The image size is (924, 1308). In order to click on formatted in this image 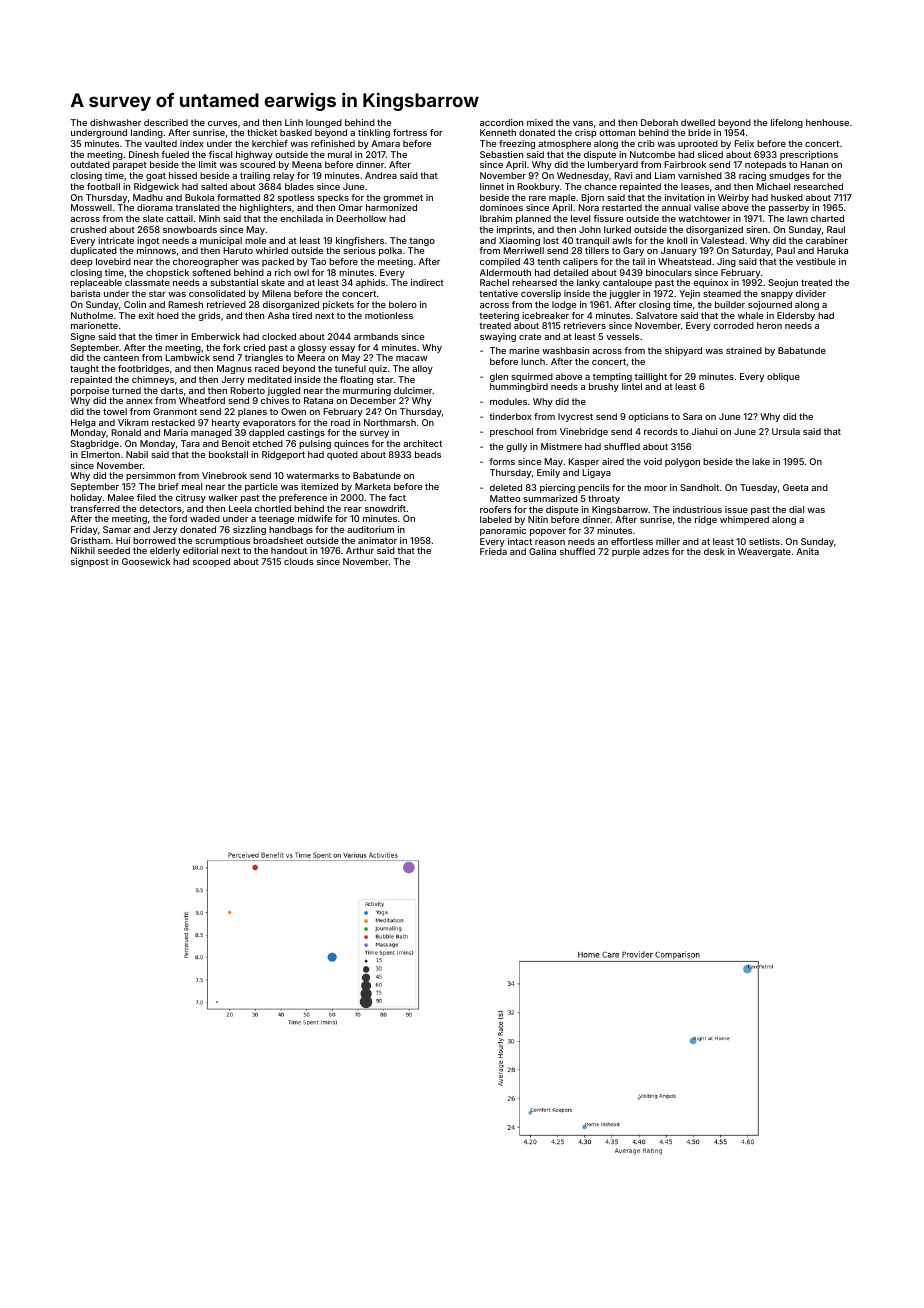, I will do `click(238, 197)`.
